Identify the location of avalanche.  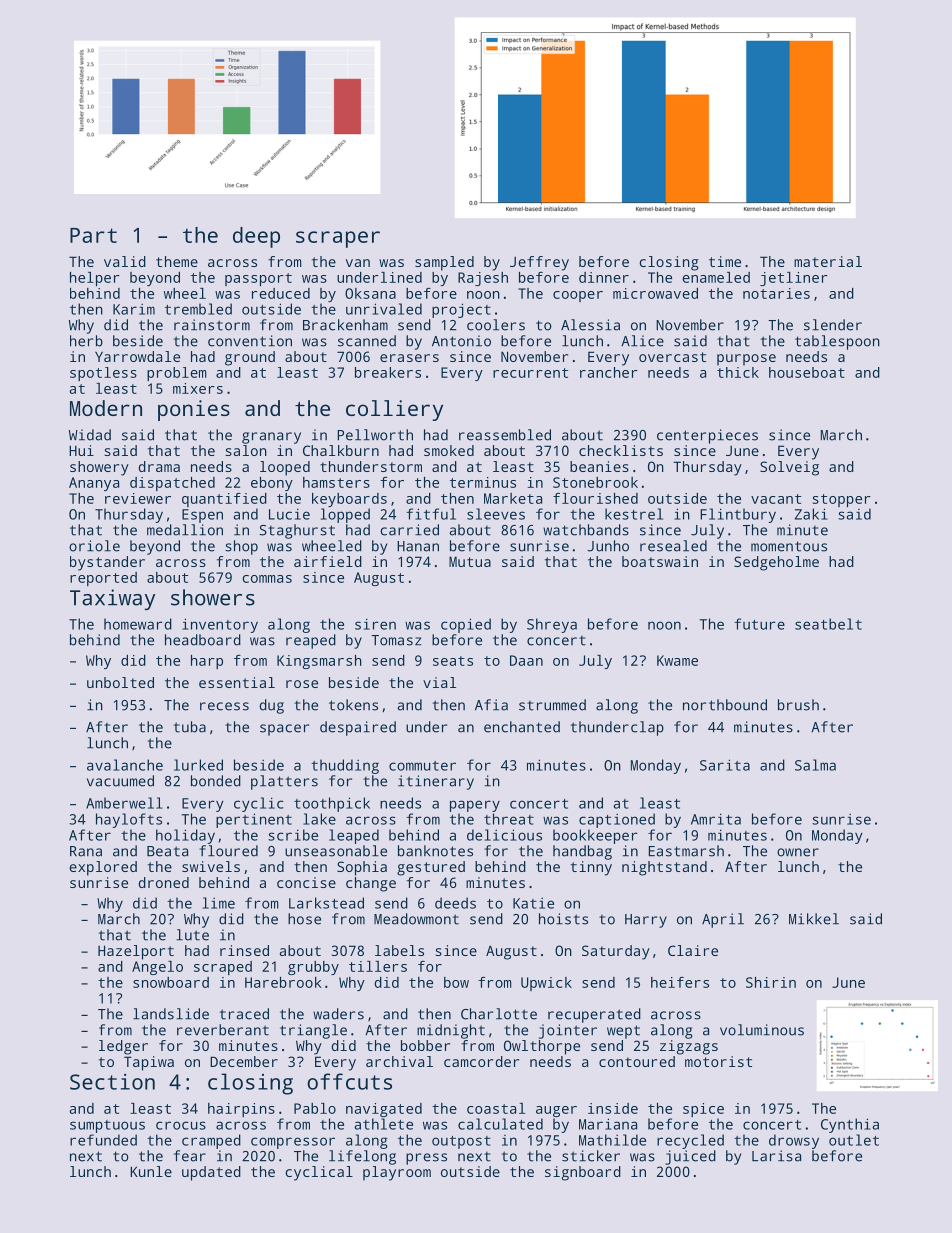
(125, 765).
